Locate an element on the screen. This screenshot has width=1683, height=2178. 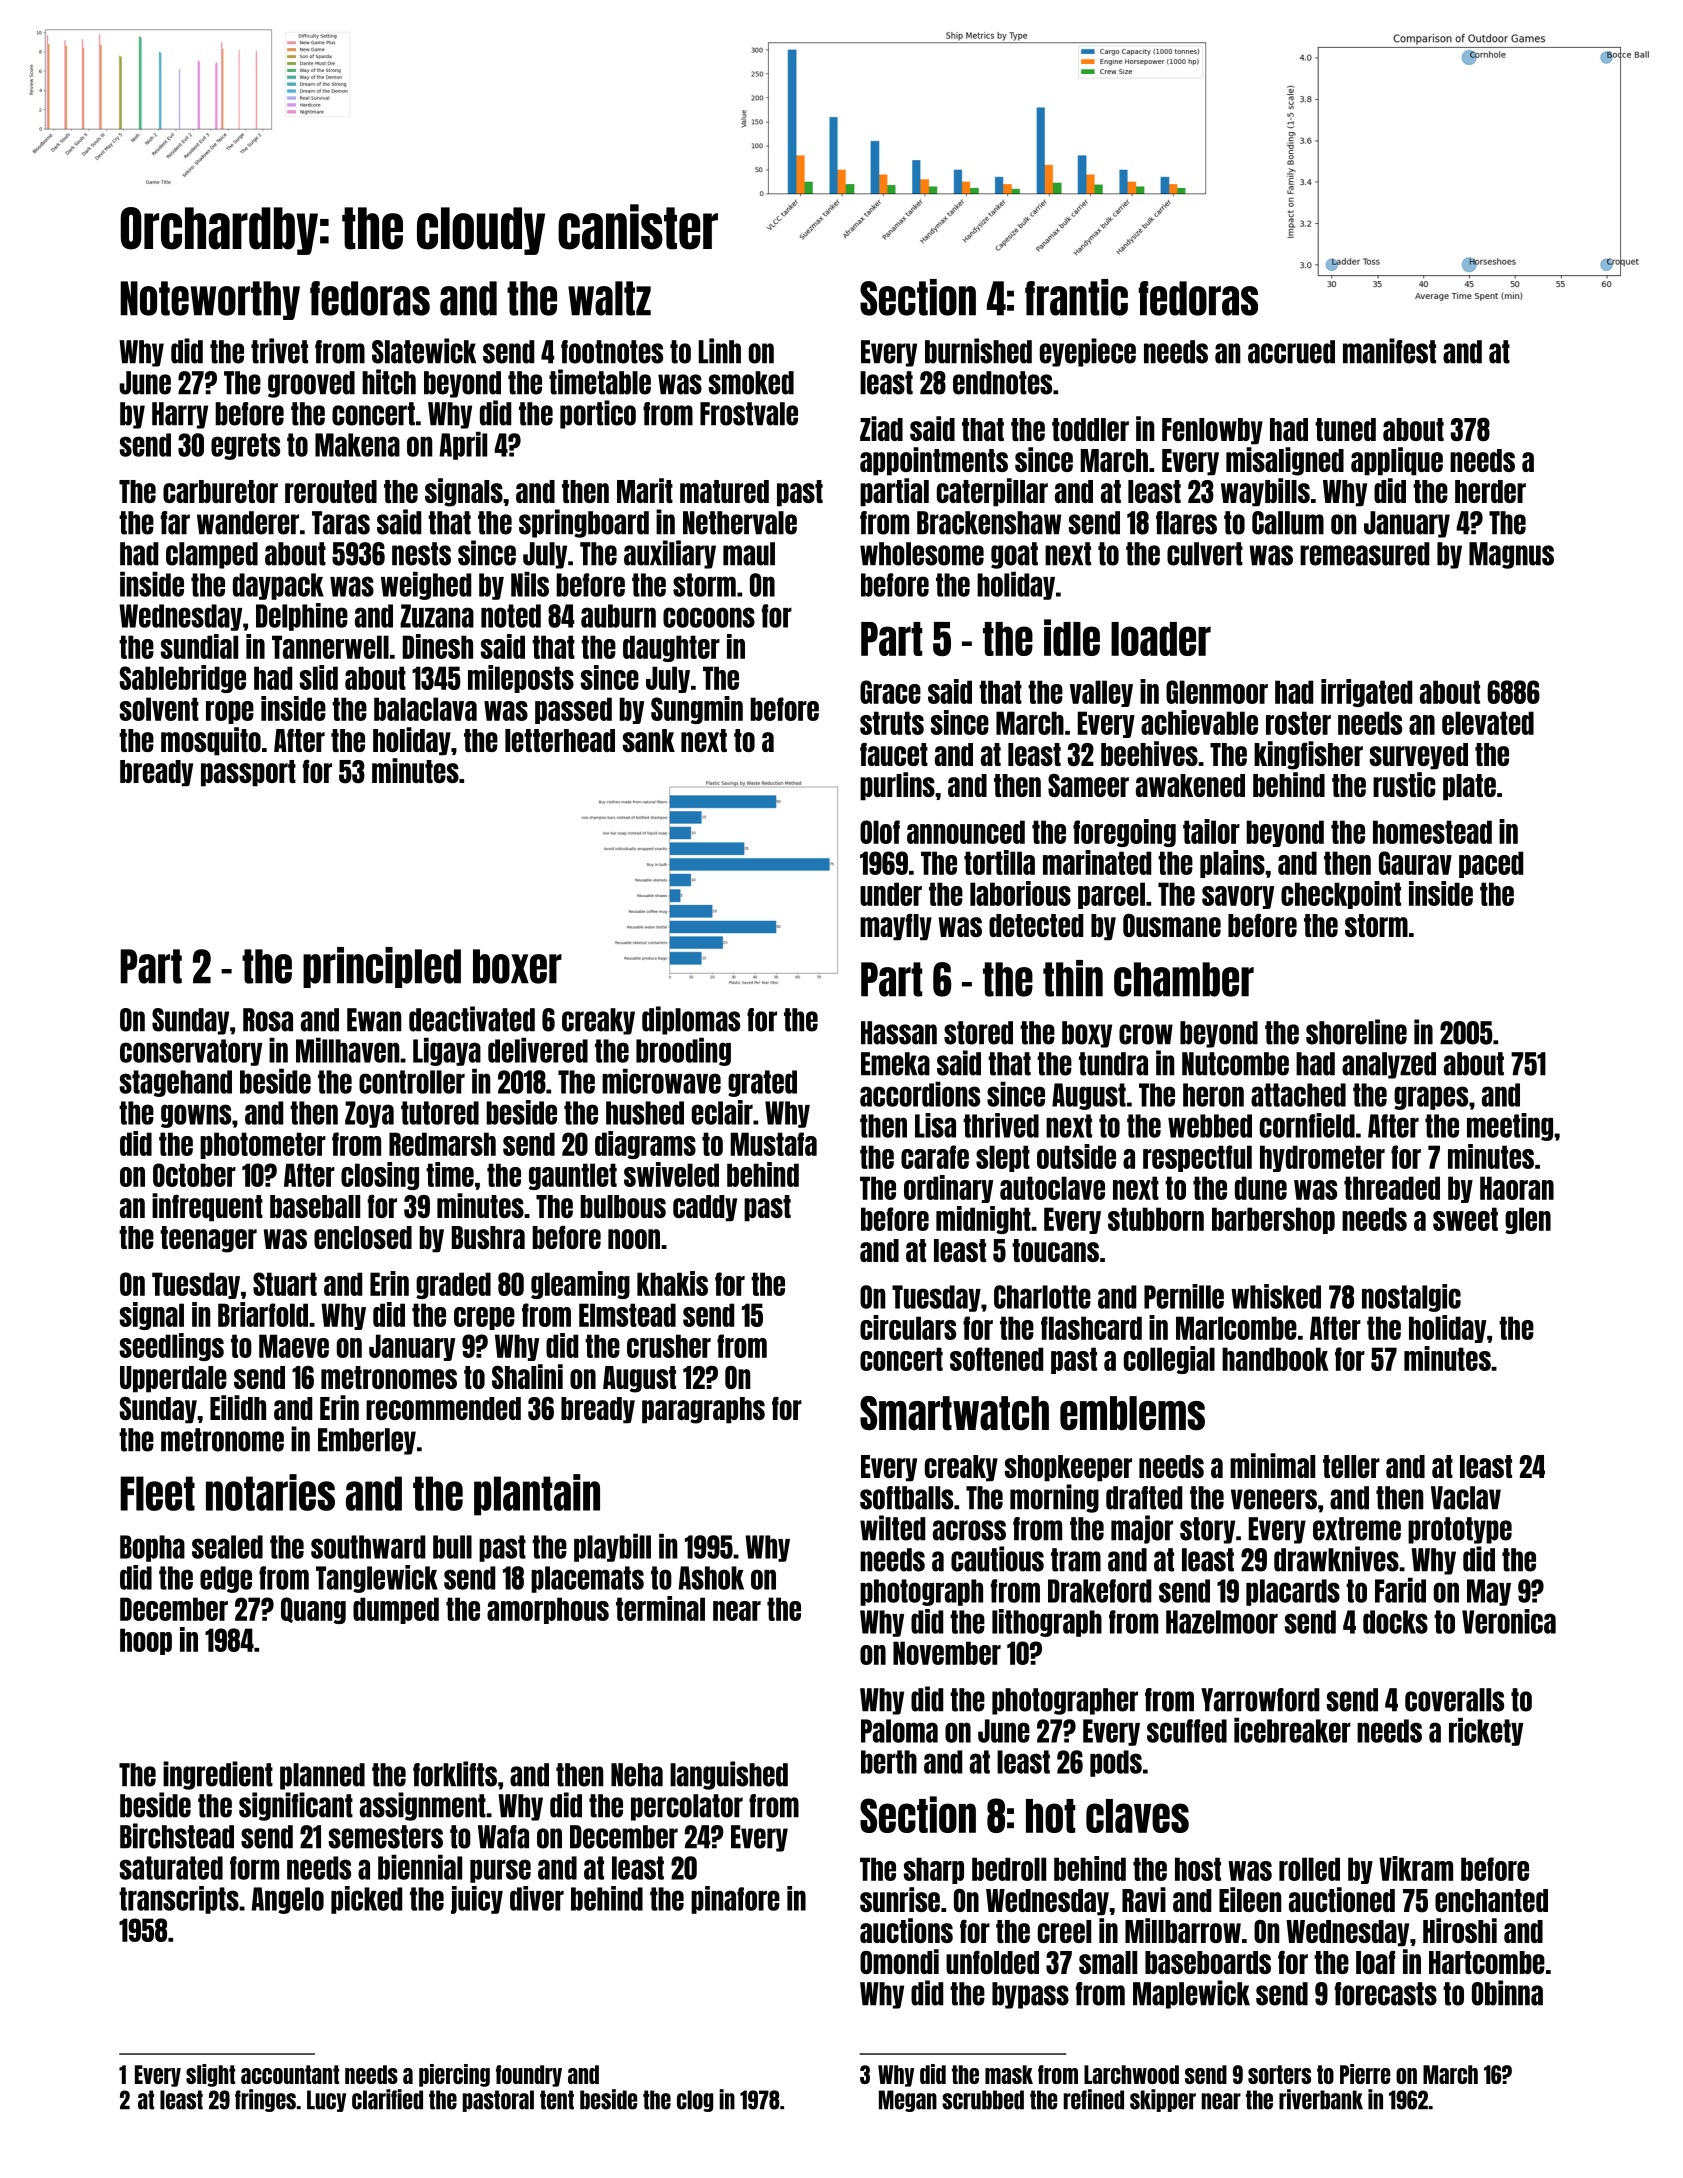
Harry is located at coordinates (180, 415).
